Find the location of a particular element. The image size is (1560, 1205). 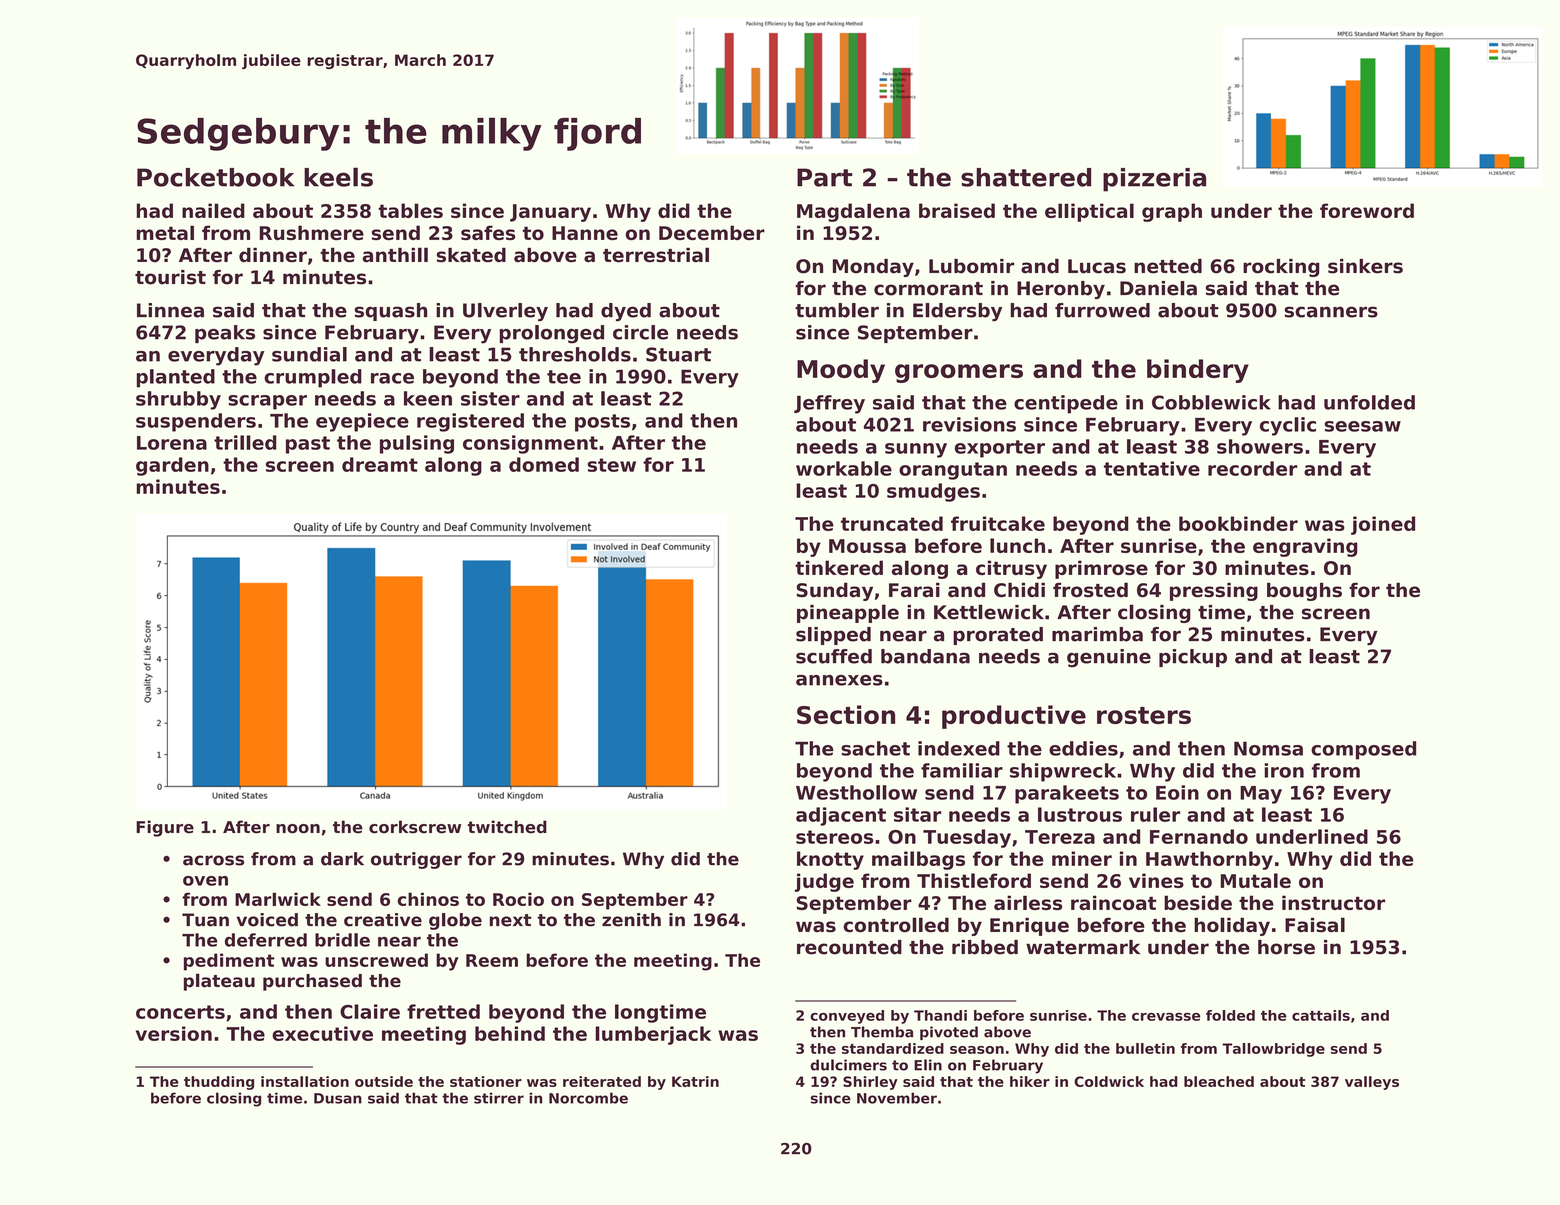

scraper is located at coordinates (267, 402).
